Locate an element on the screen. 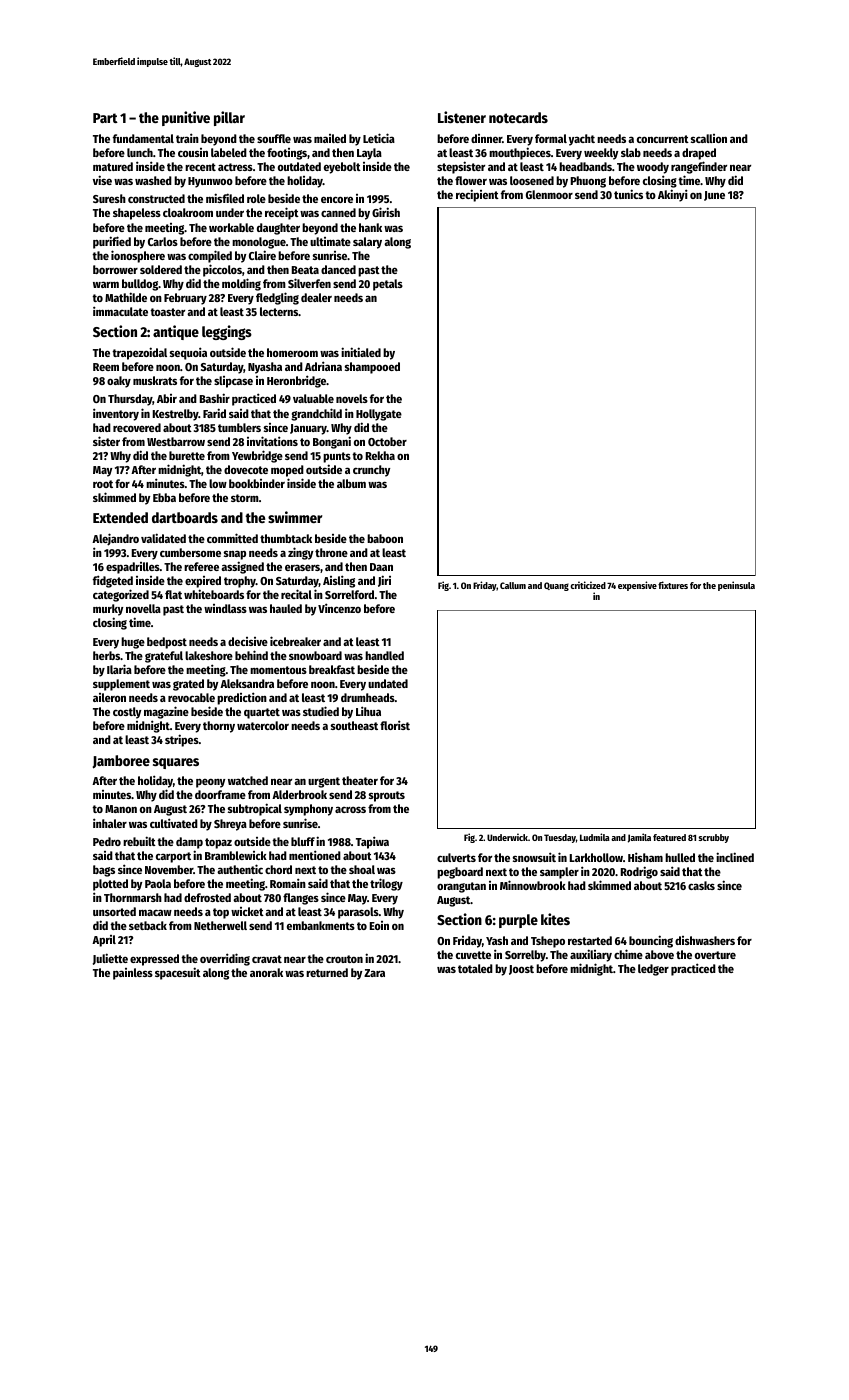 This screenshot has width=849, height=1400. album is located at coordinates (351, 483).
